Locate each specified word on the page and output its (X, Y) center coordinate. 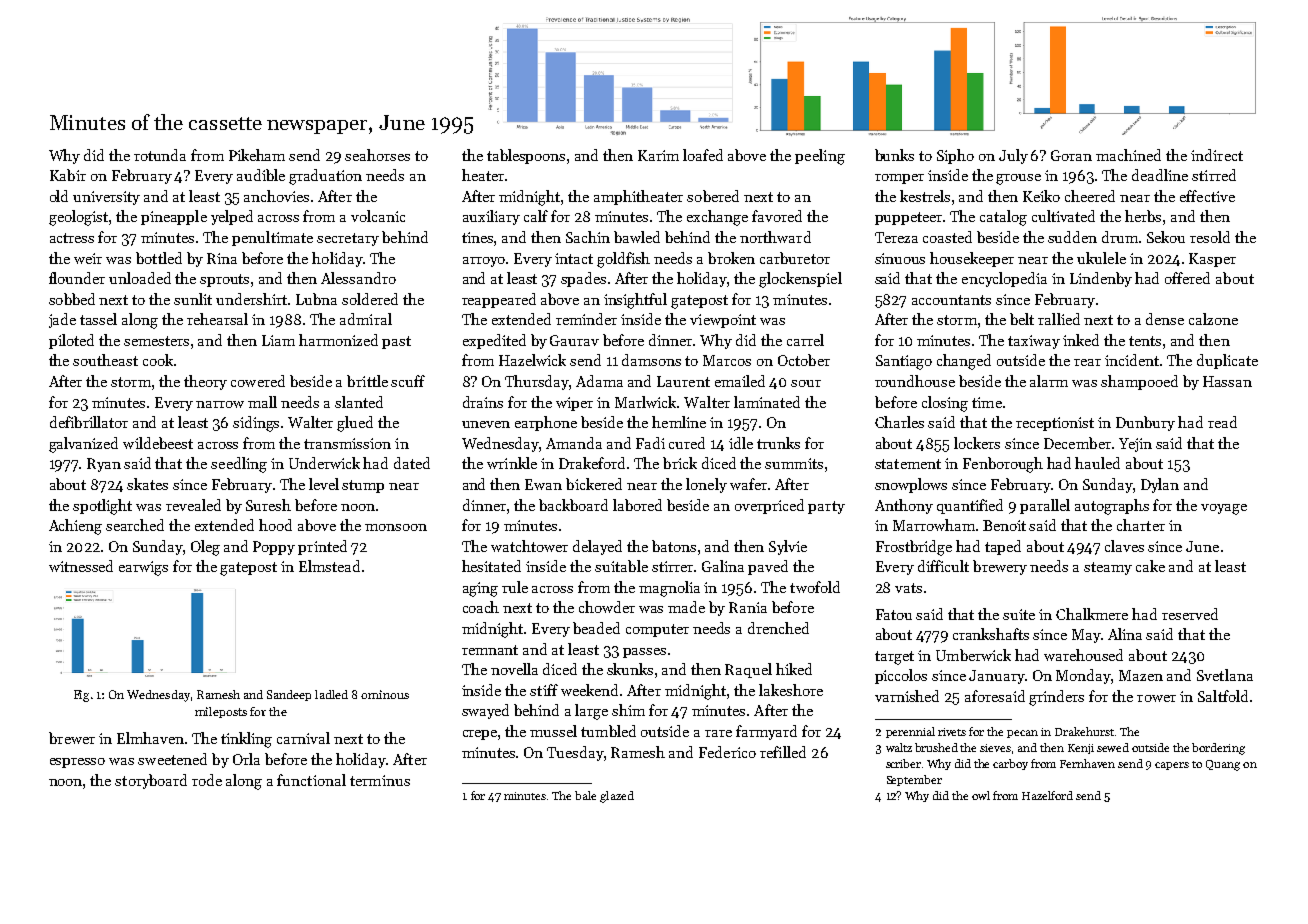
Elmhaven (150, 738)
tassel (98, 319)
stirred (1214, 175)
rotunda (160, 155)
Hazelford (1047, 795)
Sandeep (289, 695)
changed (964, 362)
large (591, 712)
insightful (635, 301)
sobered (713, 196)
